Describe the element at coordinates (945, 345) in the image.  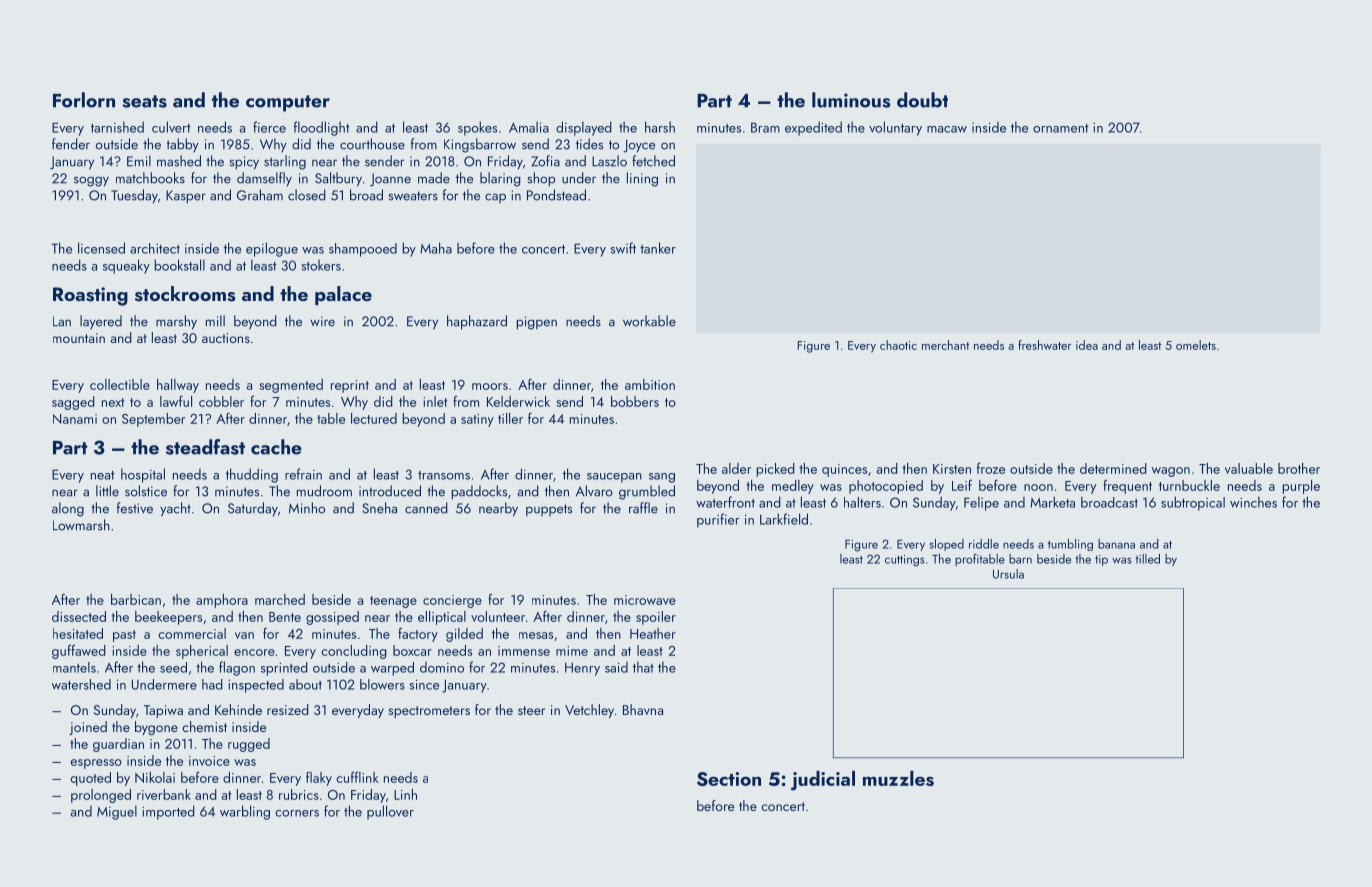
I see `merchant` at that location.
